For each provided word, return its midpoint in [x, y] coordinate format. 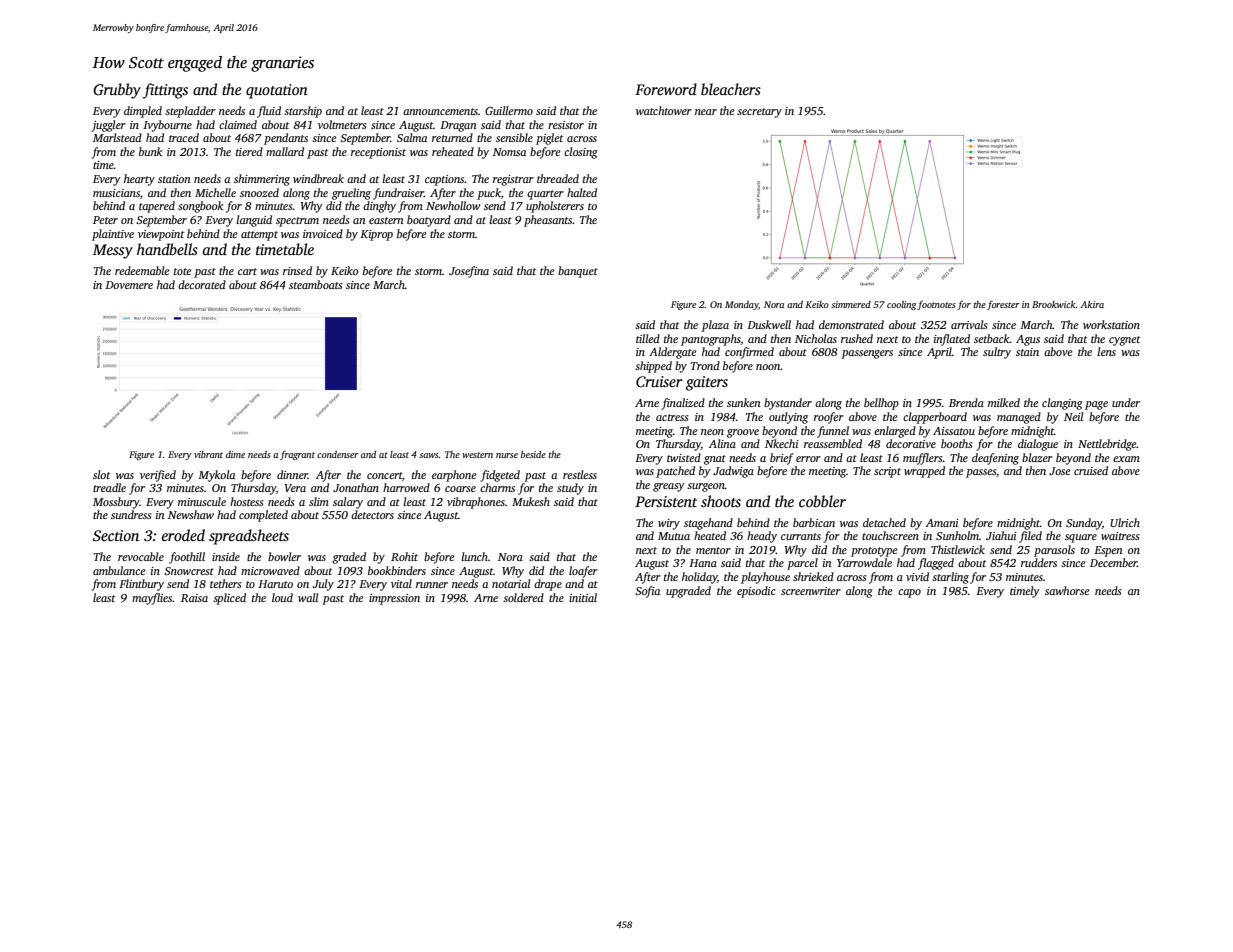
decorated [202, 284]
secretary [759, 113]
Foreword [666, 89]
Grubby [117, 91]
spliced [229, 599]
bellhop [881, 404]
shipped [653, 367]
